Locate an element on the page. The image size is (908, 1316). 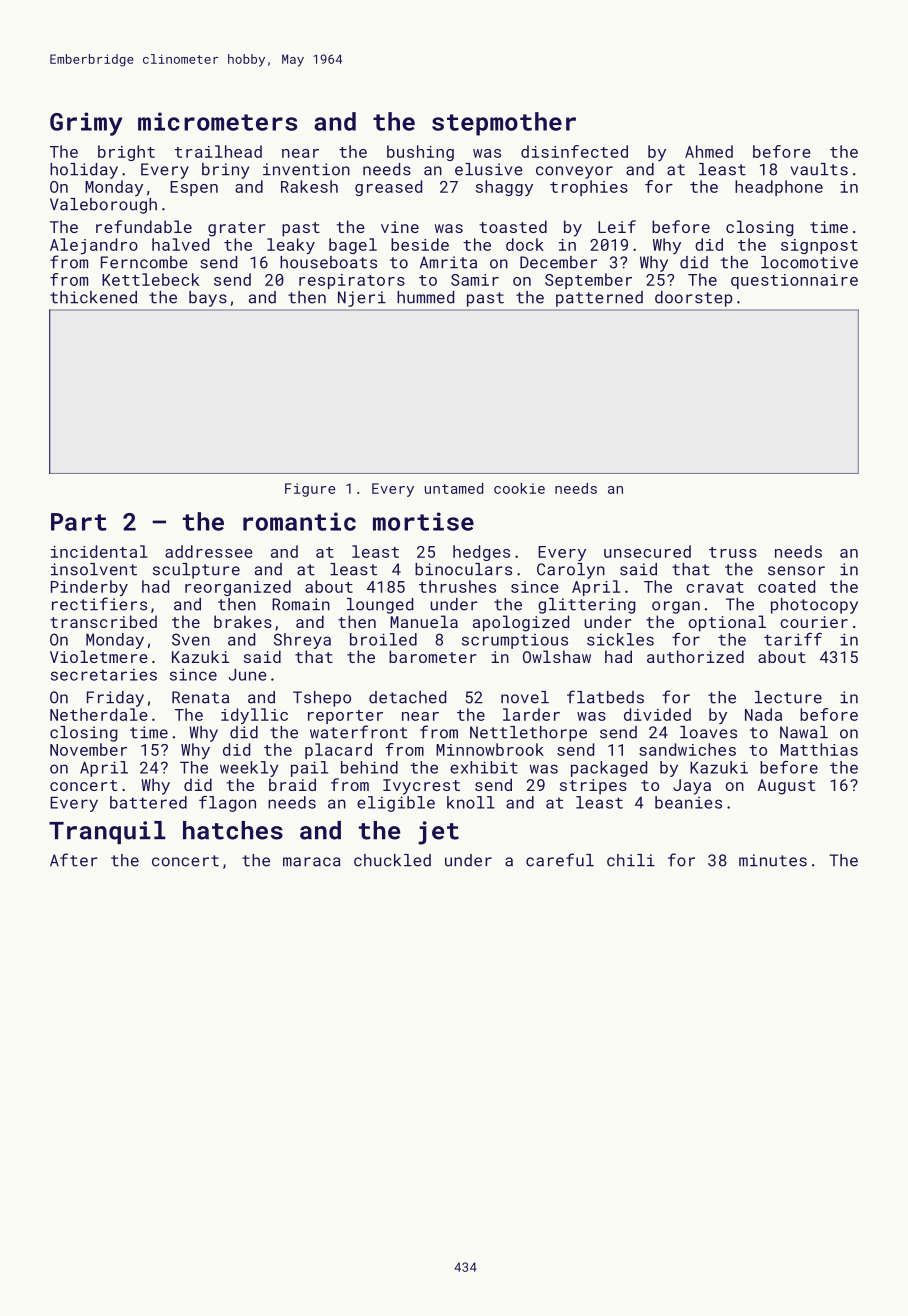
bushing is located at coordinates (420, 153).
